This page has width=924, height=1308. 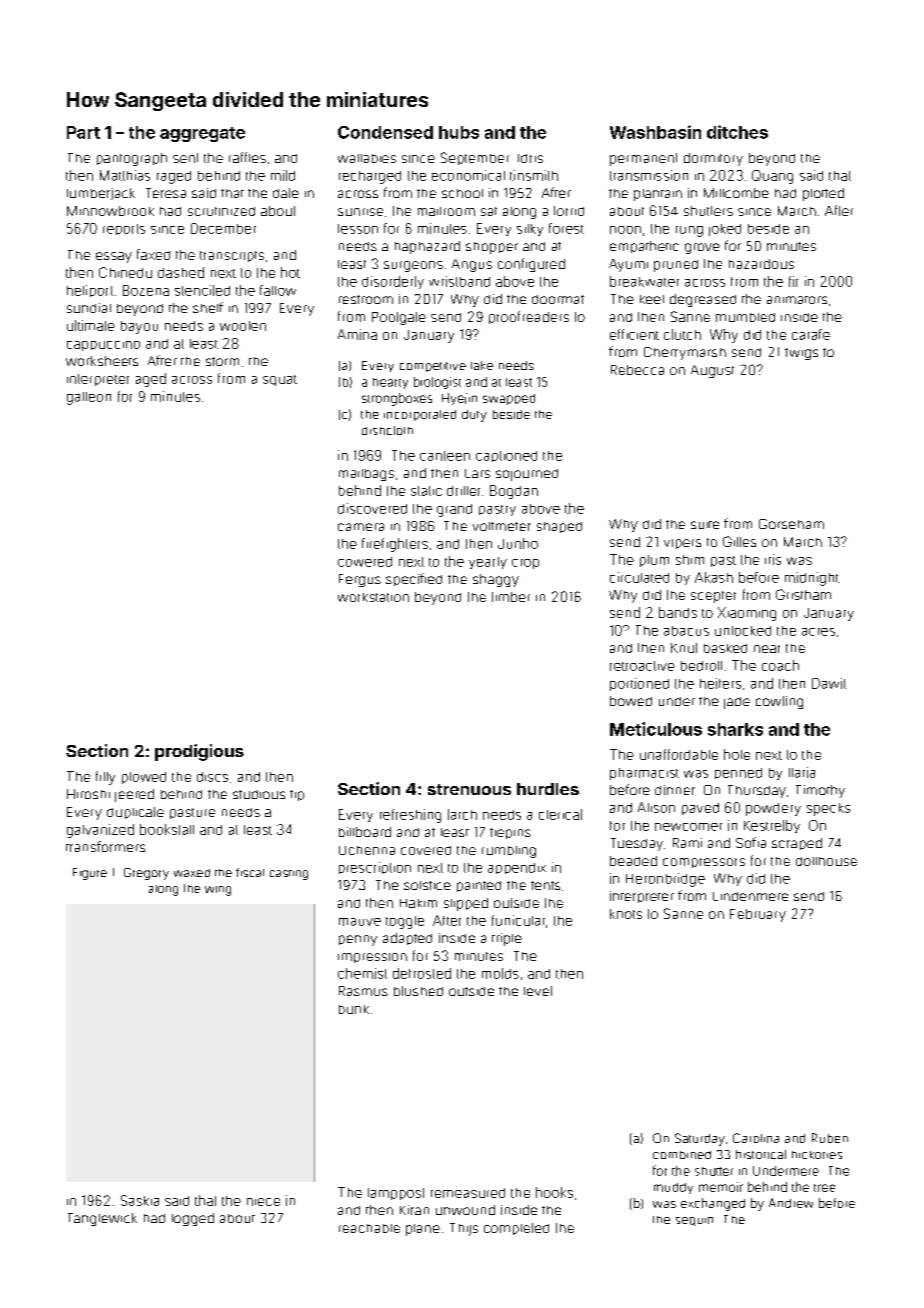 What do you see at coordinates (516, 1229) in the page?
I see `completed` at bounding box center [516, 1229].
